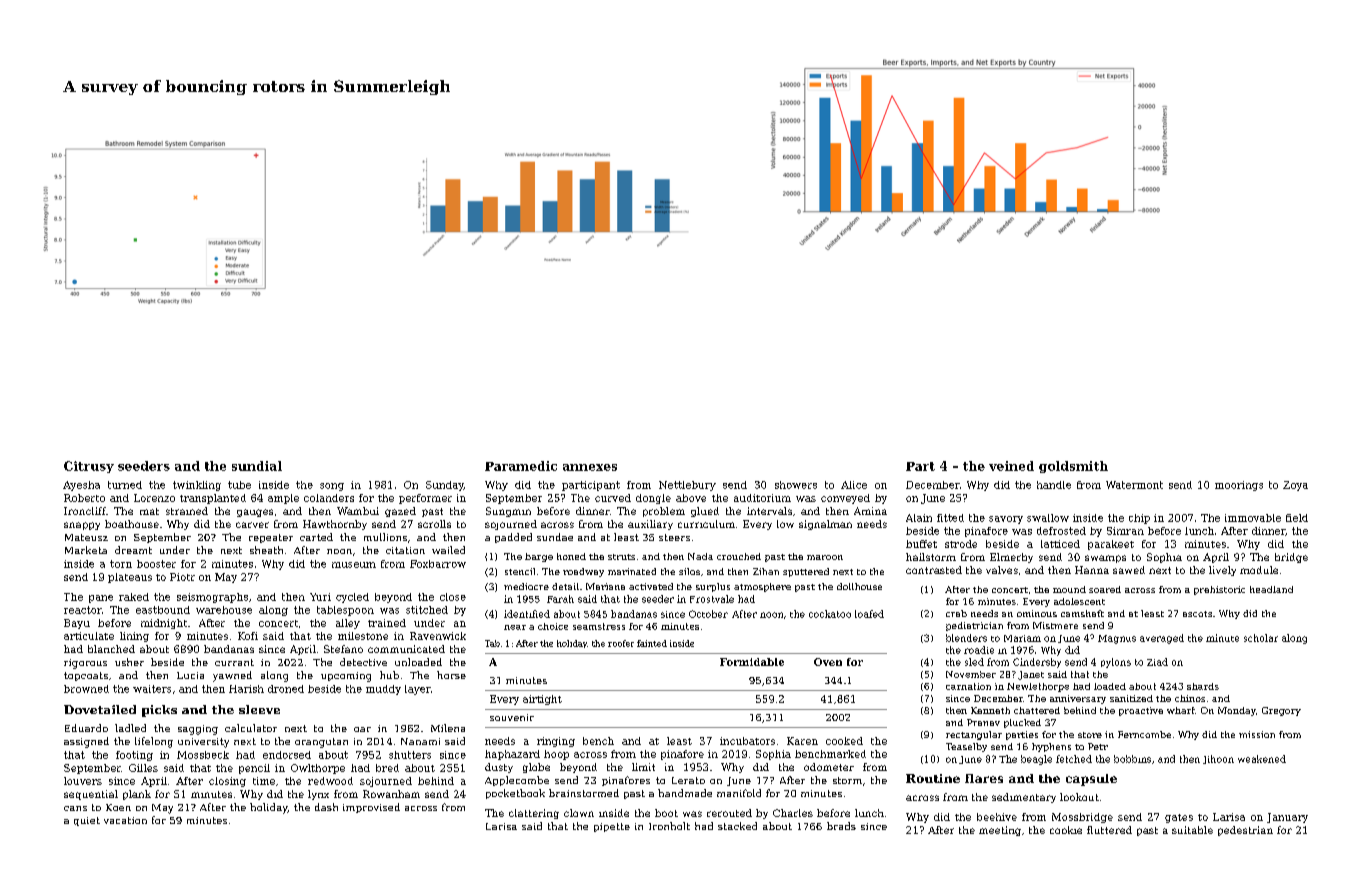  I want to click on goldsmith, so click(1073, 467).
